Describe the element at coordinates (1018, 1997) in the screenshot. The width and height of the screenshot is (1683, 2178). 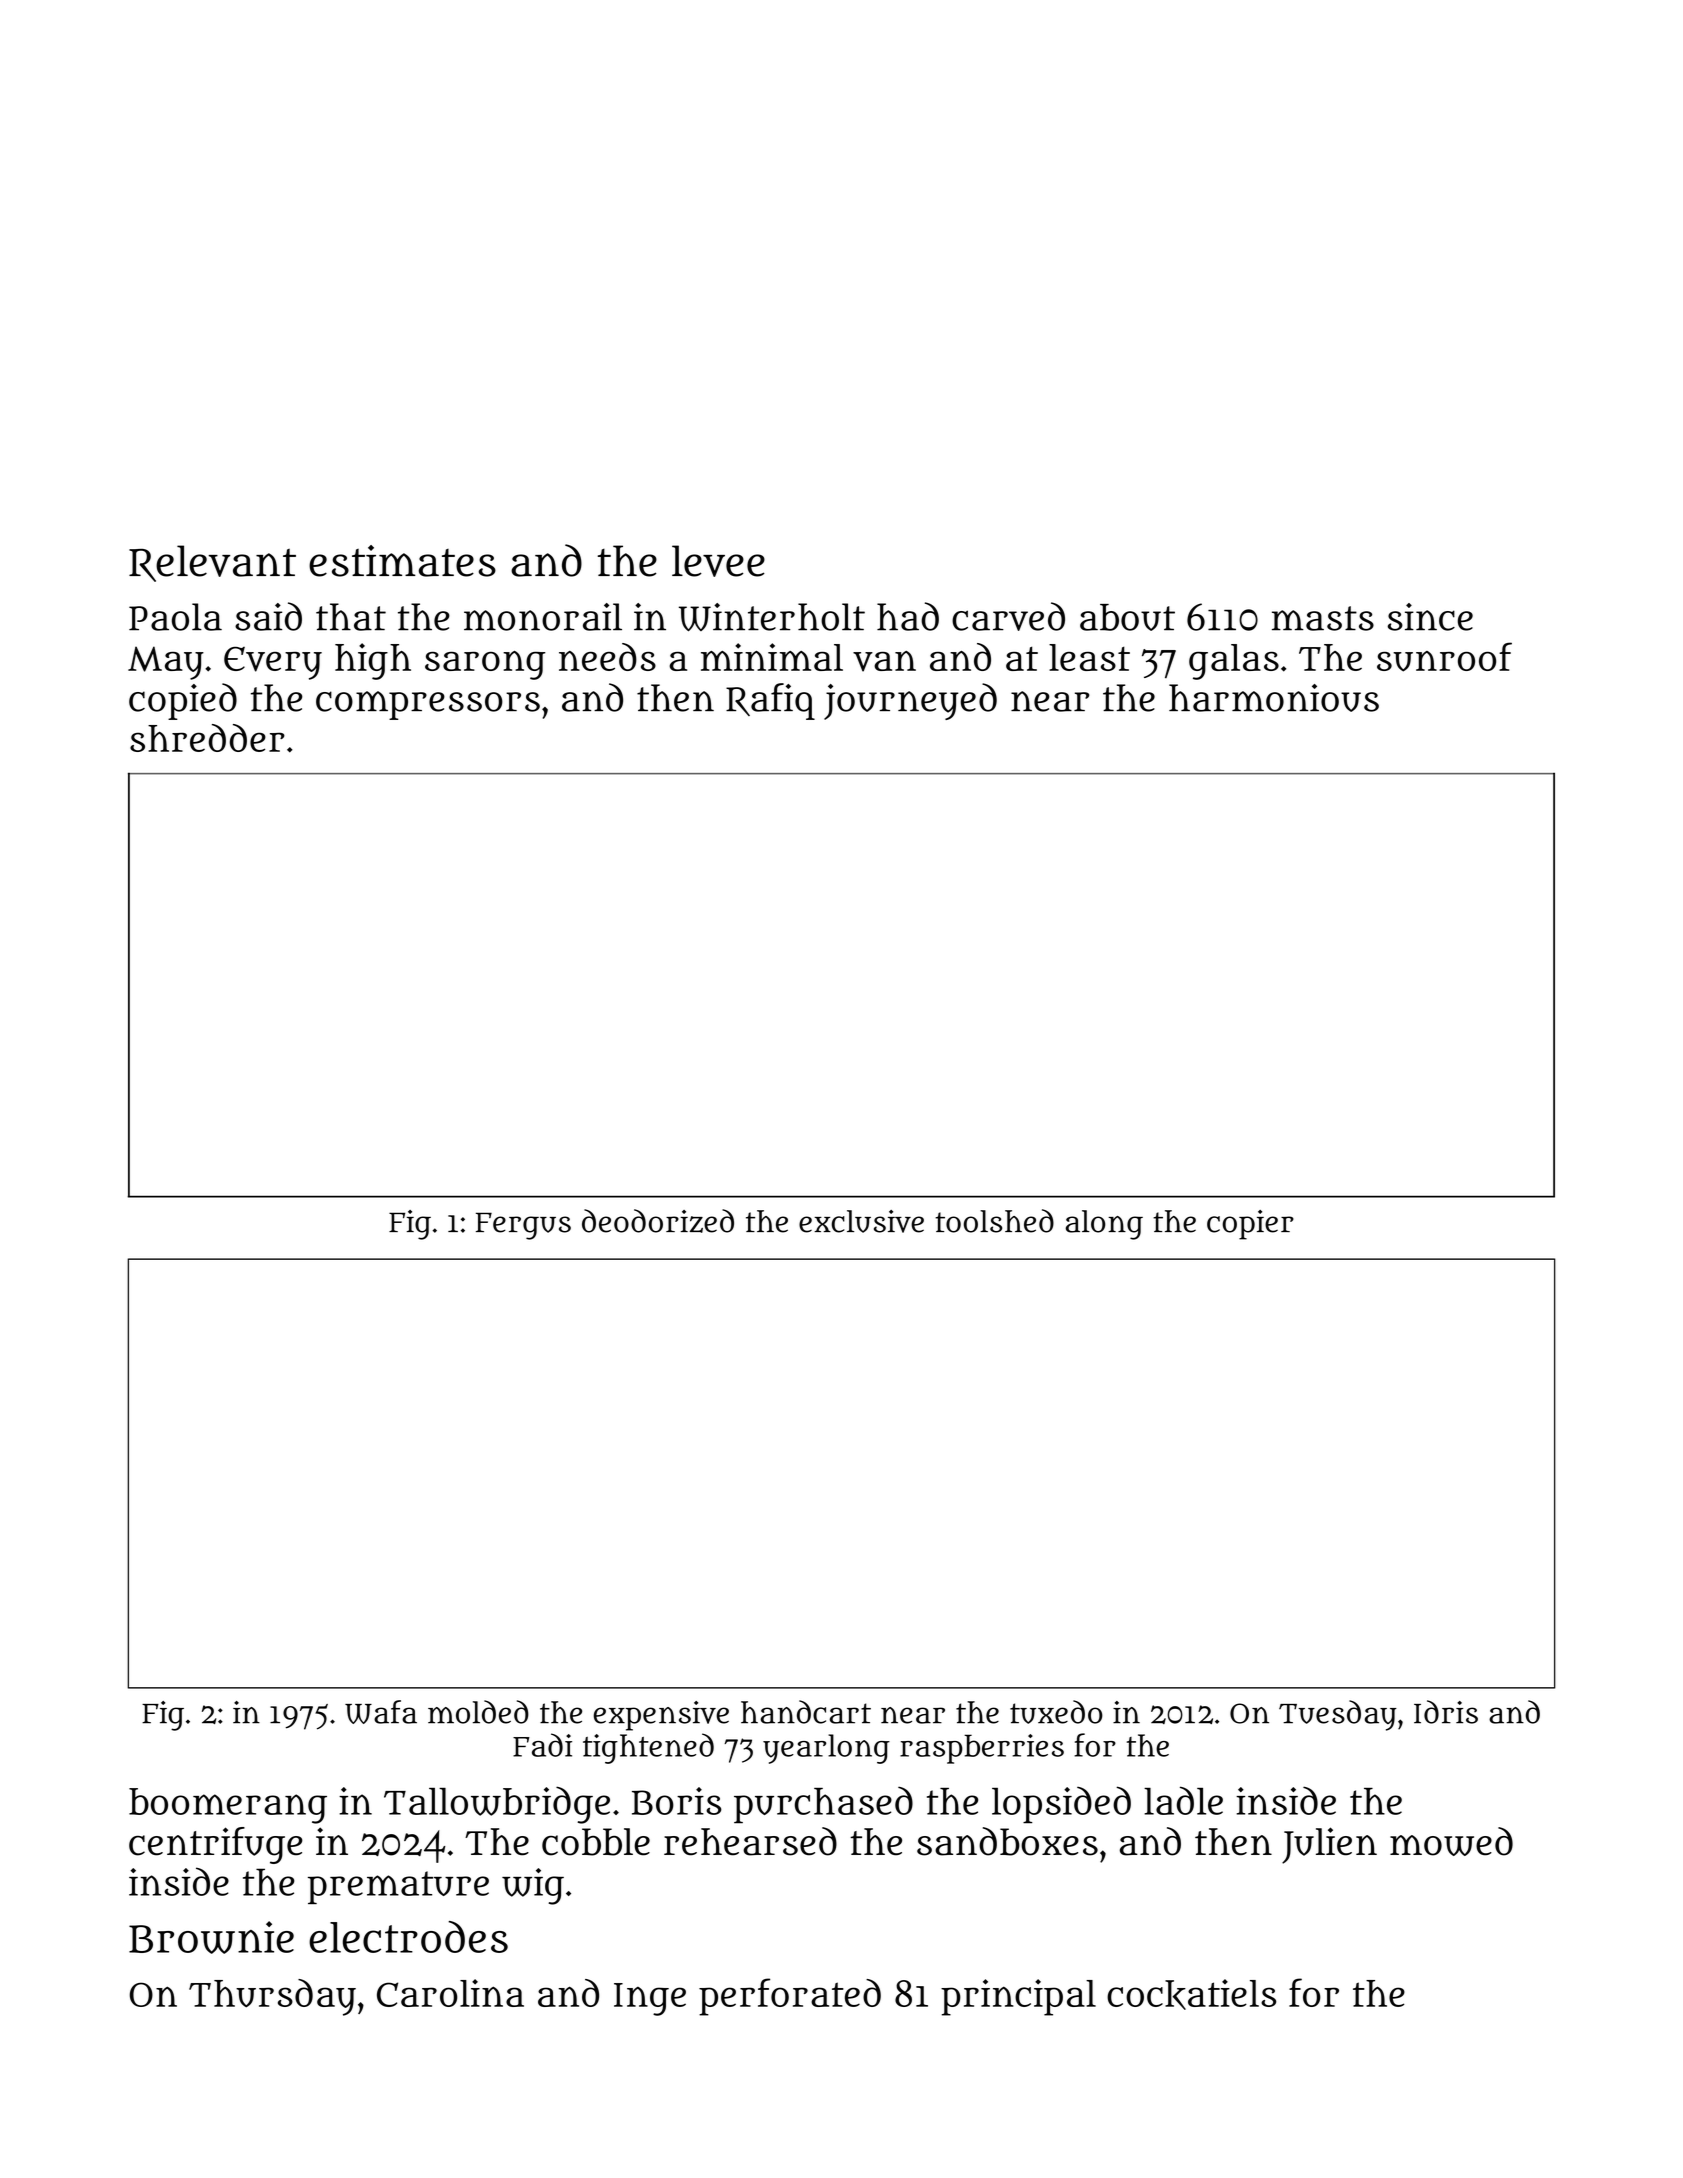
I see `principal` at that location.
